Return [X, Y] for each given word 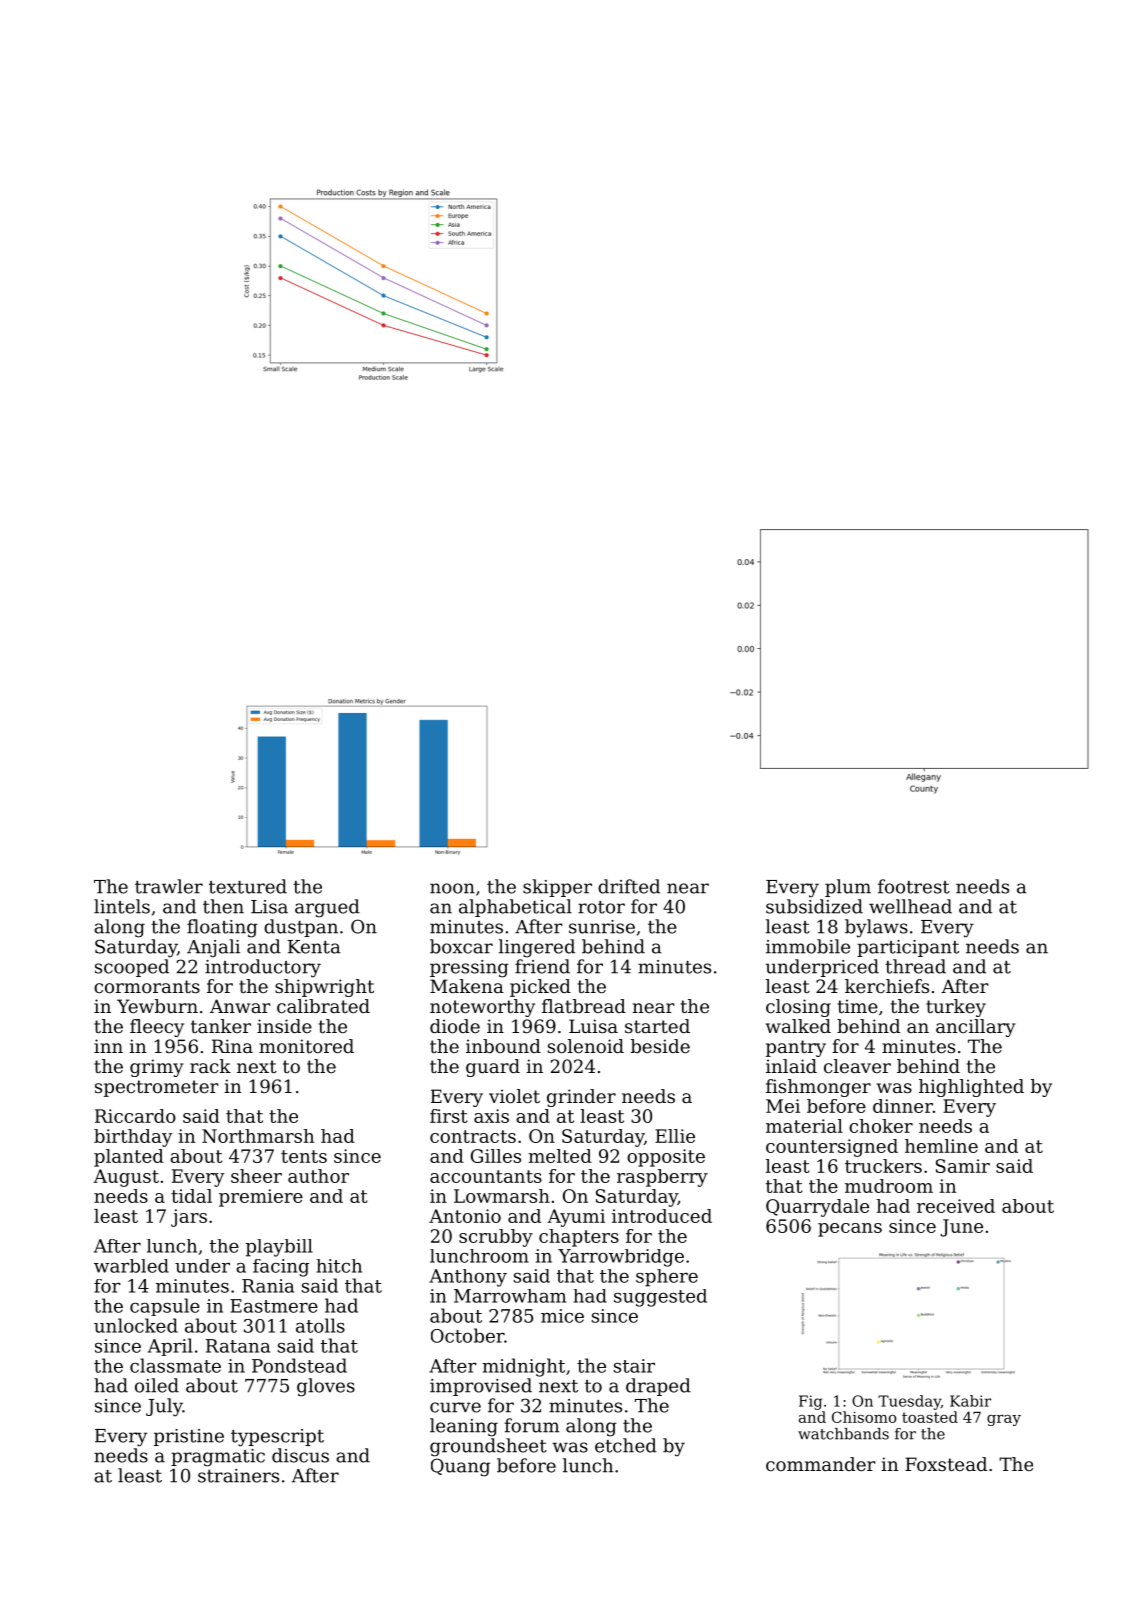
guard [493, 1068]
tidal [191, 1196]
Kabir [970, 1401]
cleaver [857, 1066]
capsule [165, 1307]
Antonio [465, 1216]
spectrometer [157, 1088]
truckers [883, 1166]
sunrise [602, 927]
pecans [850, 1230]
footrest [914, 886]
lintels [122, 906]
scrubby [496, 1238]
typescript [277, 1438]
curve [455, 1407]
